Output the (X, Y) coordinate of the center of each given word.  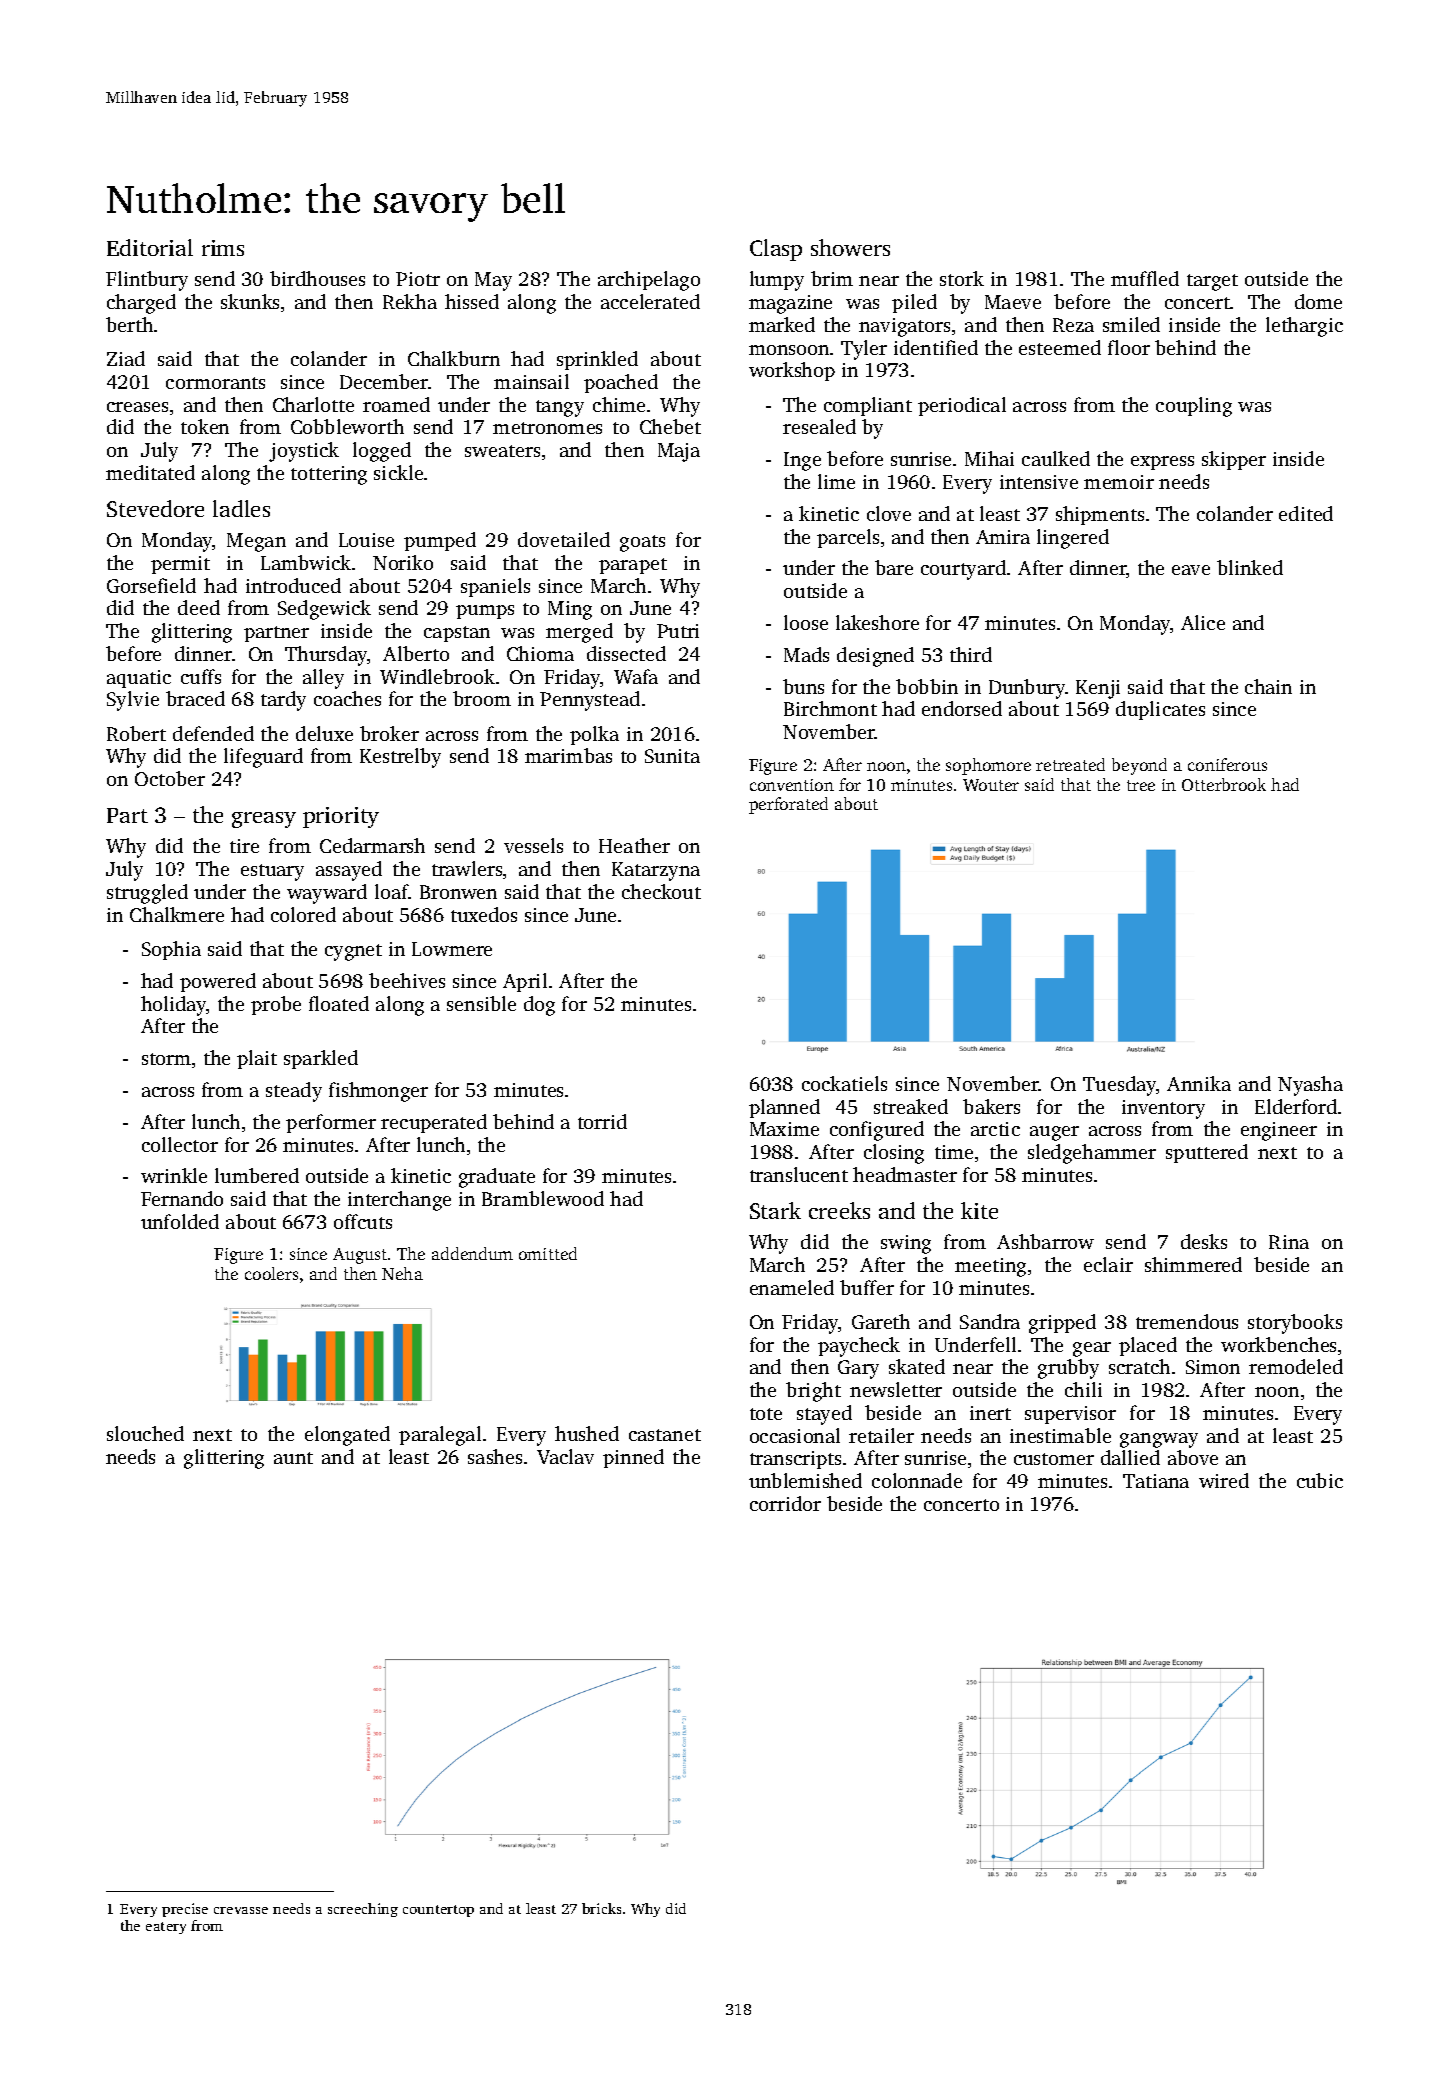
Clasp (776, 250)
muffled (1145, 278)
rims (223, 248)
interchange (399, 1201)
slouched (145, 1433)
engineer (1279, 1131)
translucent (799, 1174)
